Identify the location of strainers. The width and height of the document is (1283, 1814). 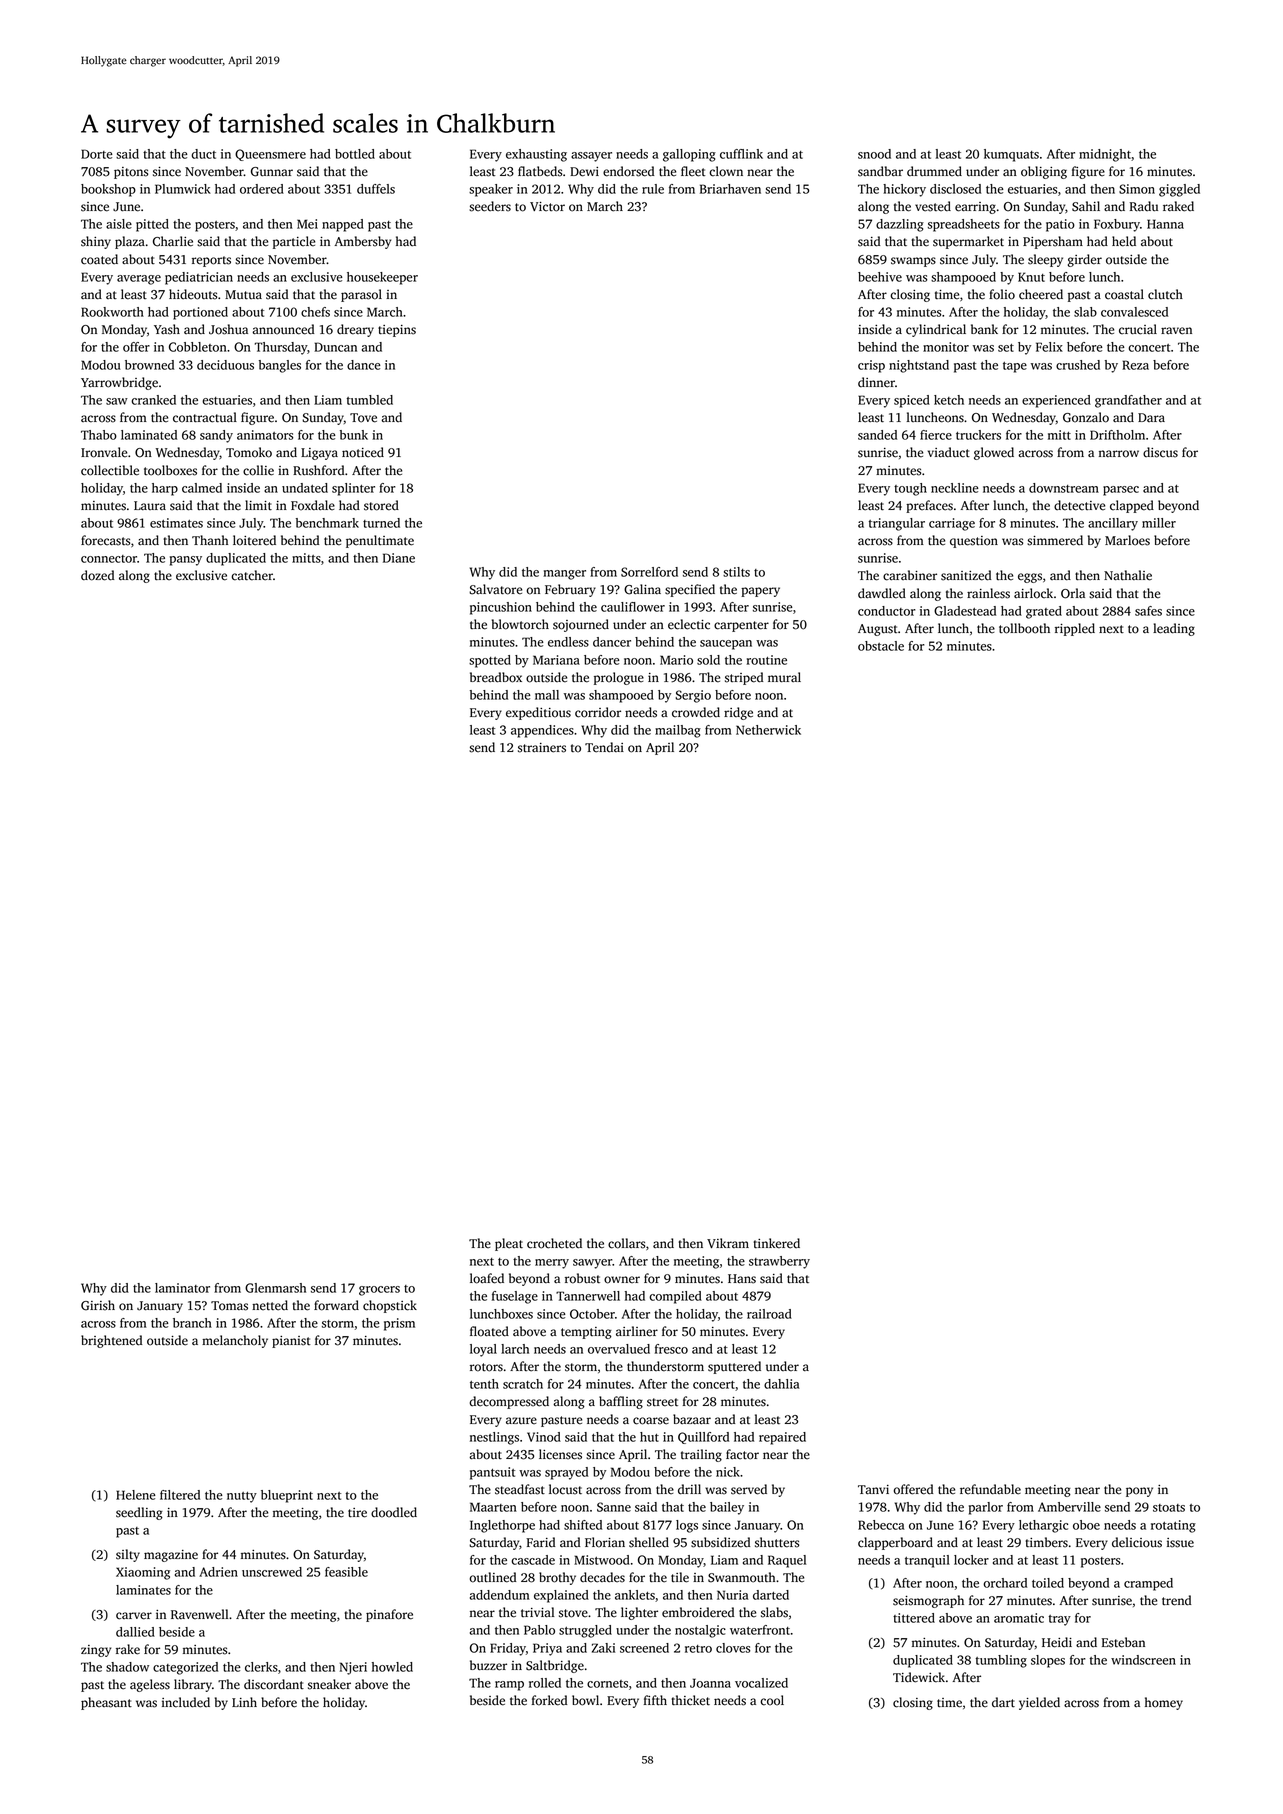
(542, 748).
